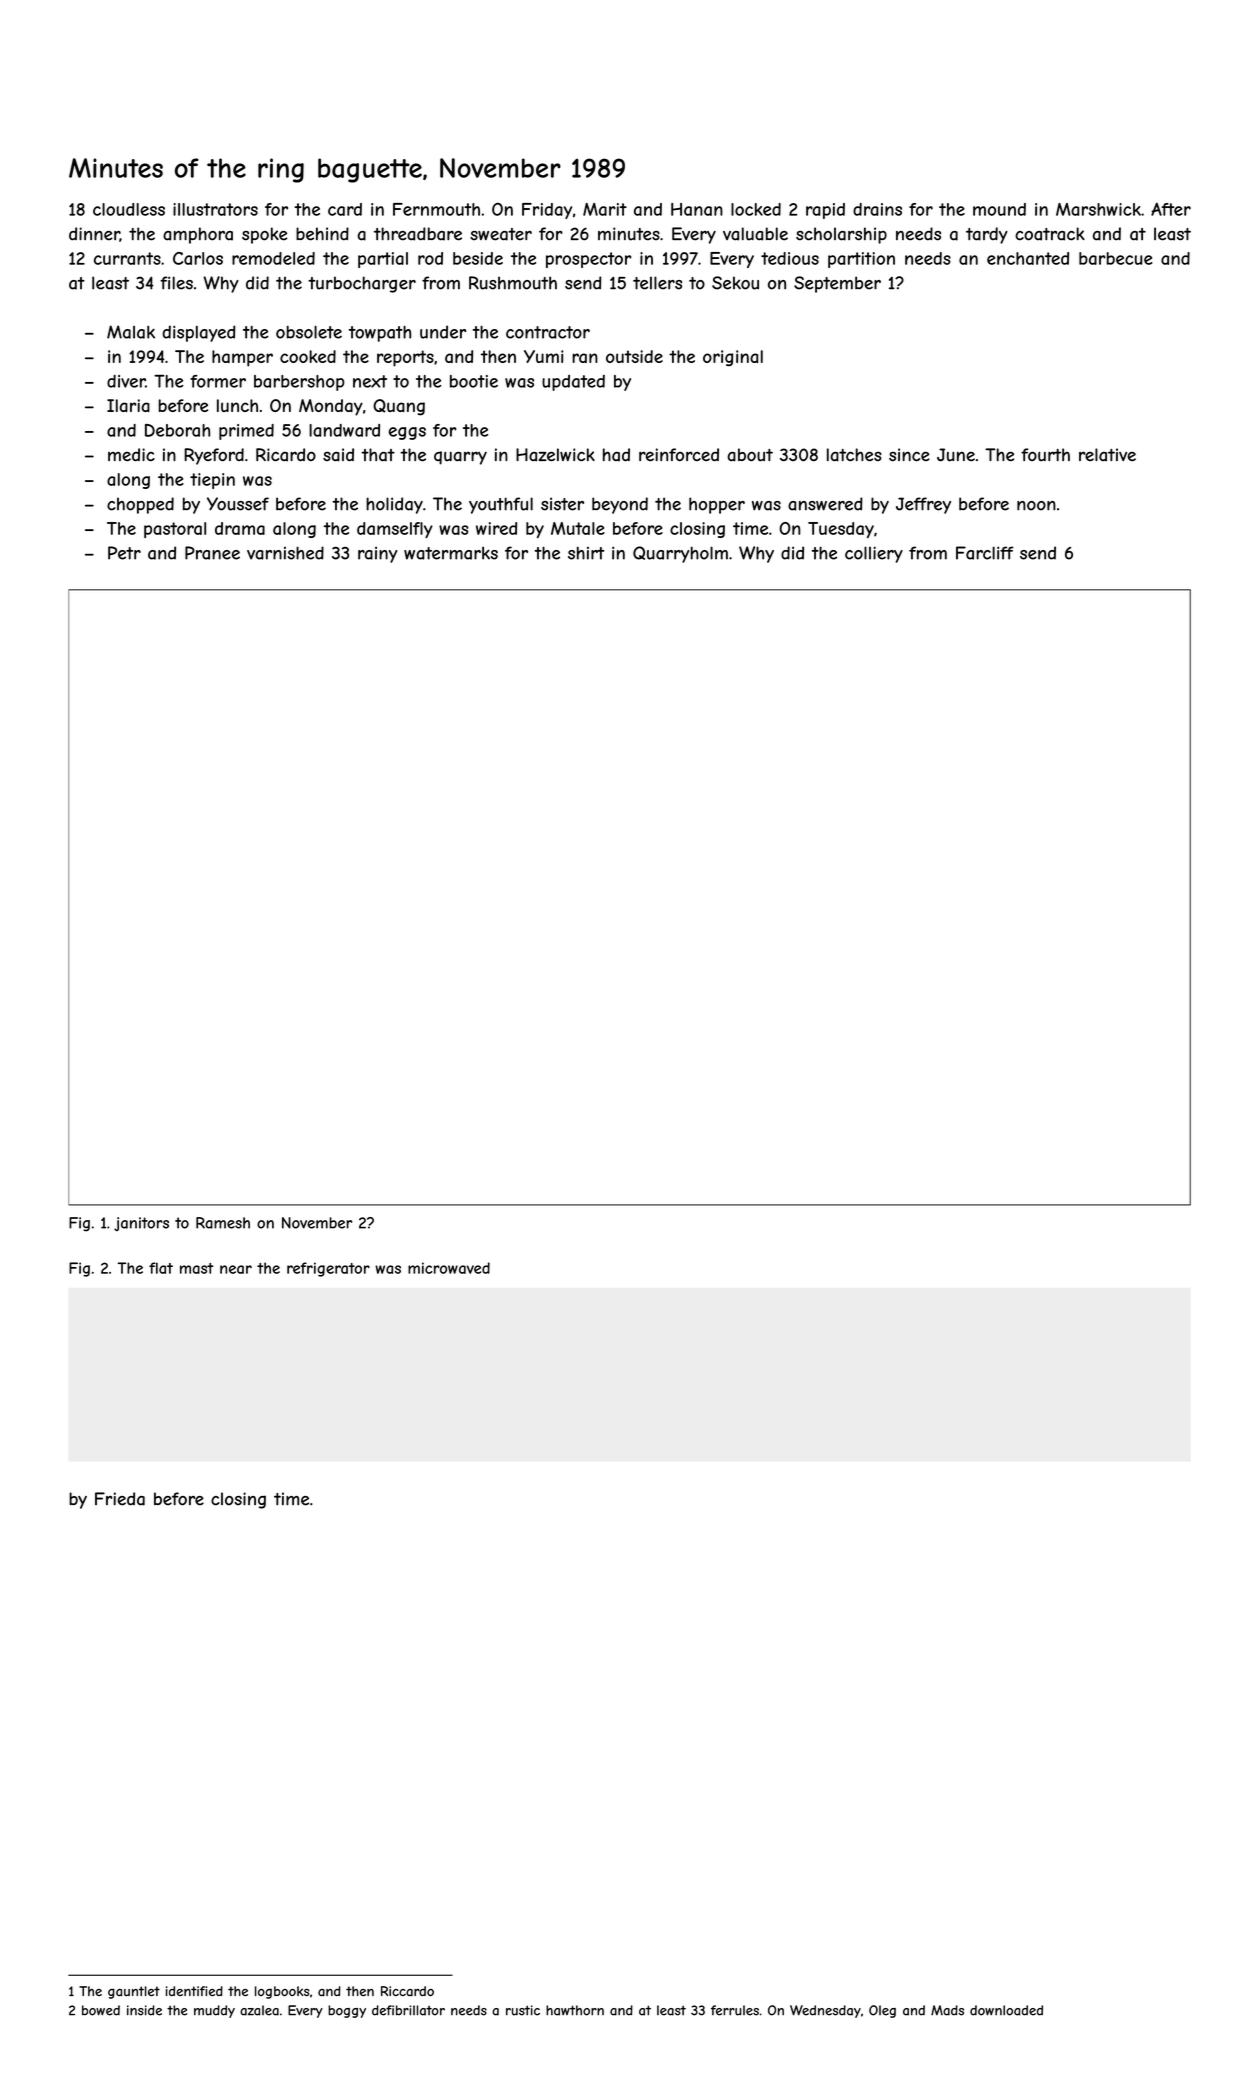 Image resolution: width=1259 pixels, height=2074 pixels. I want to click on downloaded, so click(1006, 2010).
